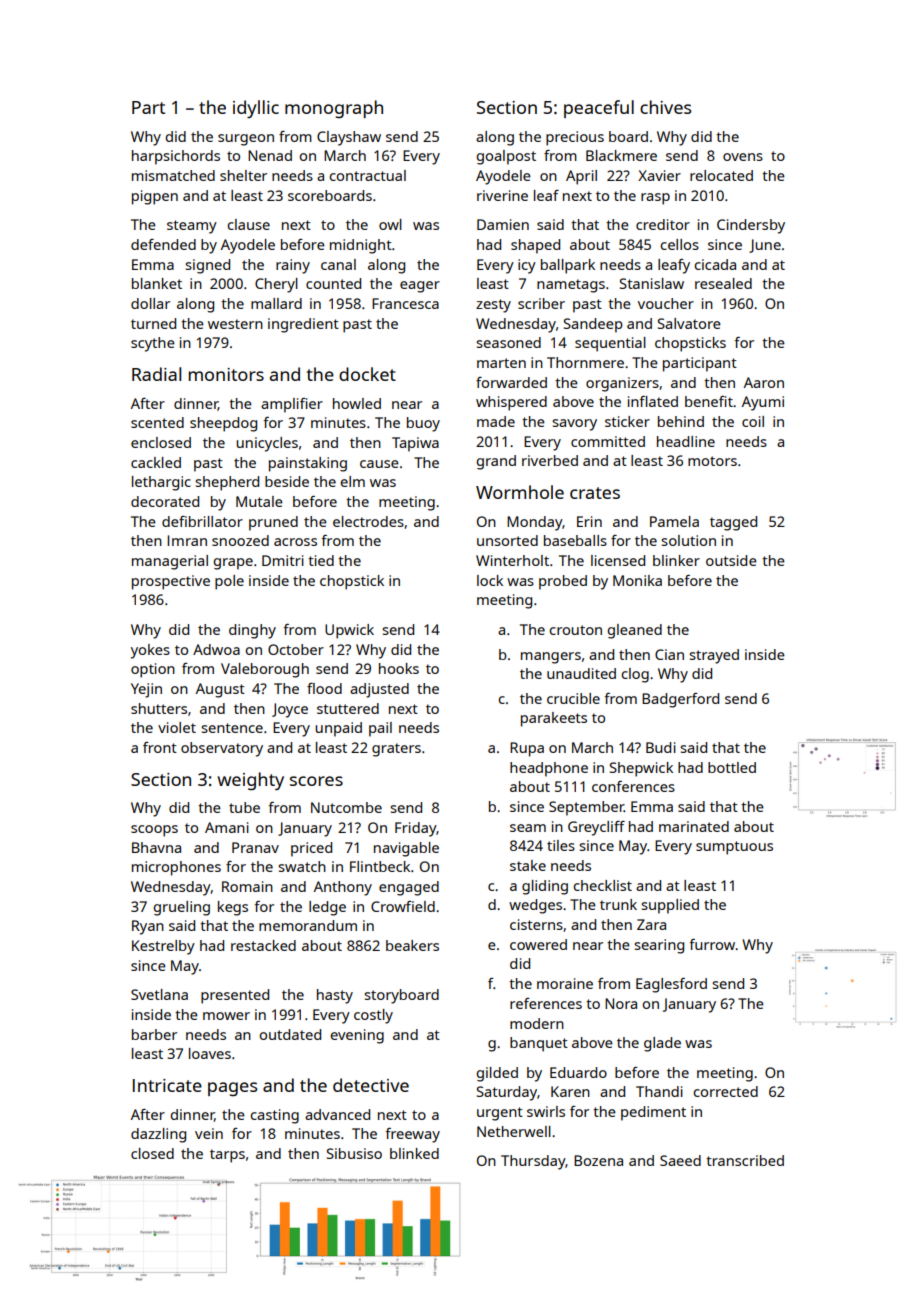 This screenshot has height=1301, width=916. What do you see at coordinates (367, 175) in the screenshot?
I see `contractual` at bounding box center [367, 175].
